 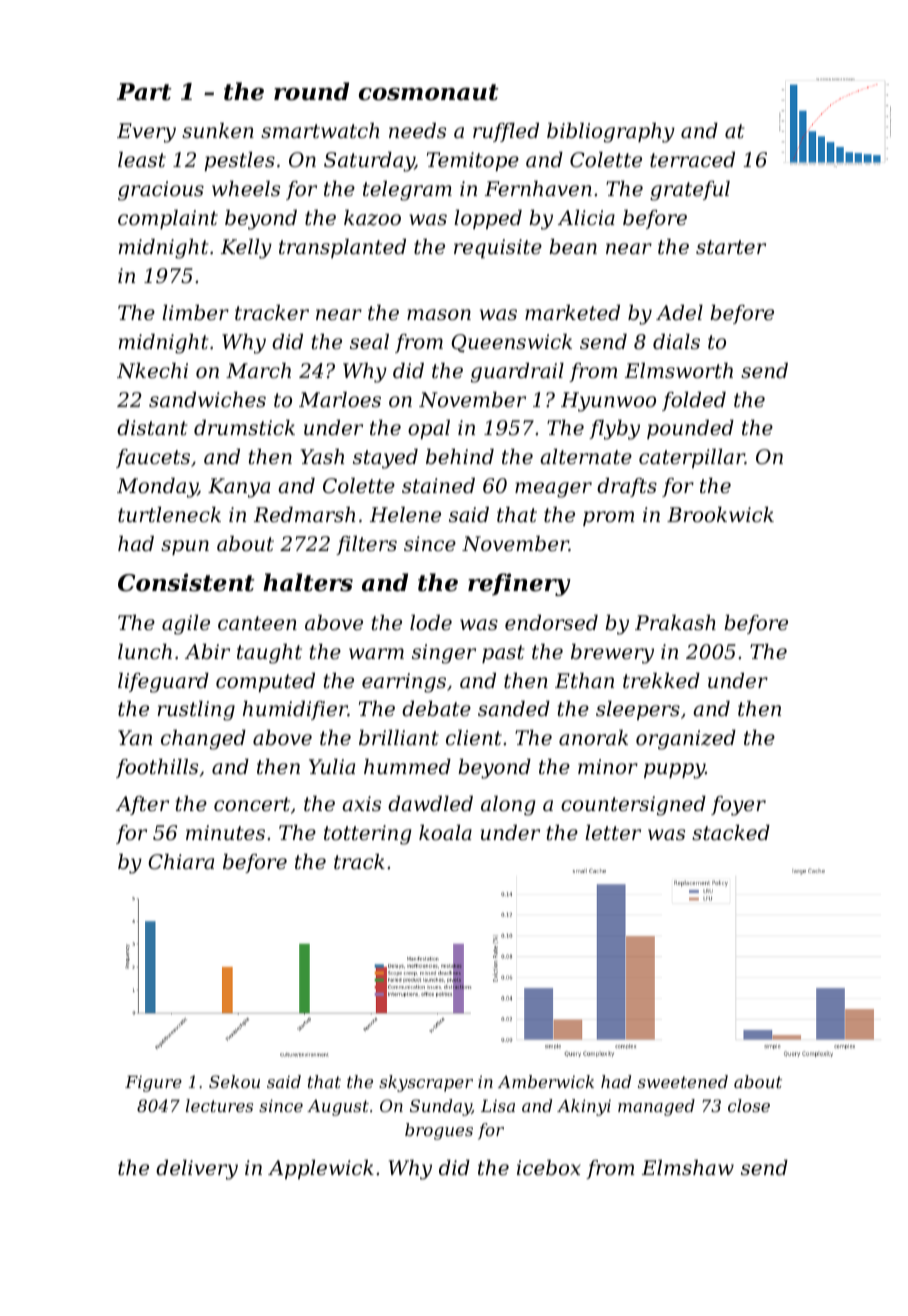 I want to click on Alicia, so click(x=586, y=218).
